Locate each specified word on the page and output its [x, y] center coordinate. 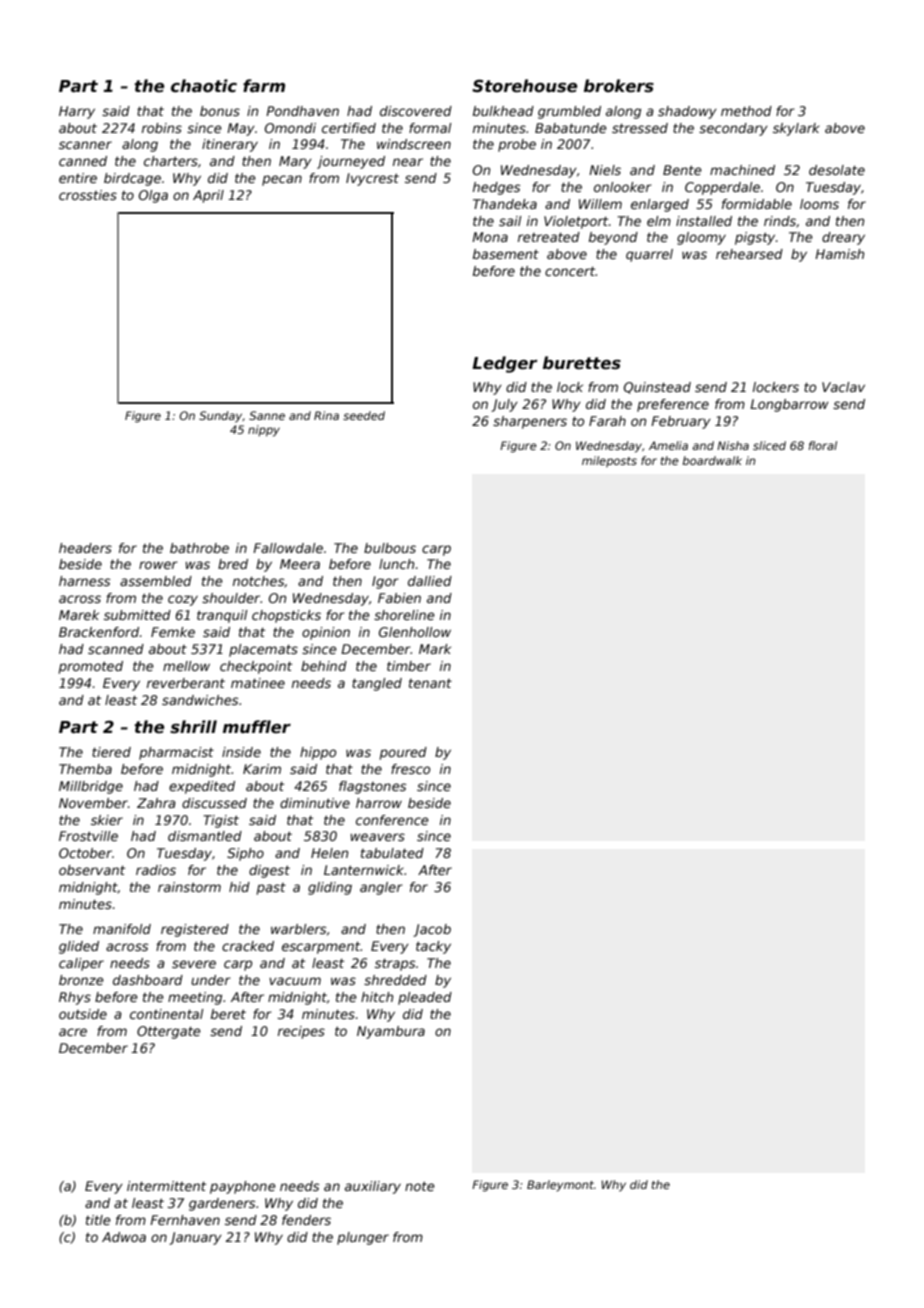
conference [392, 820]
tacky [433, 947]
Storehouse [524, 86]
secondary [733, 129]
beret [228, 1014]
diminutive [315, 803]
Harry [77, 112]
